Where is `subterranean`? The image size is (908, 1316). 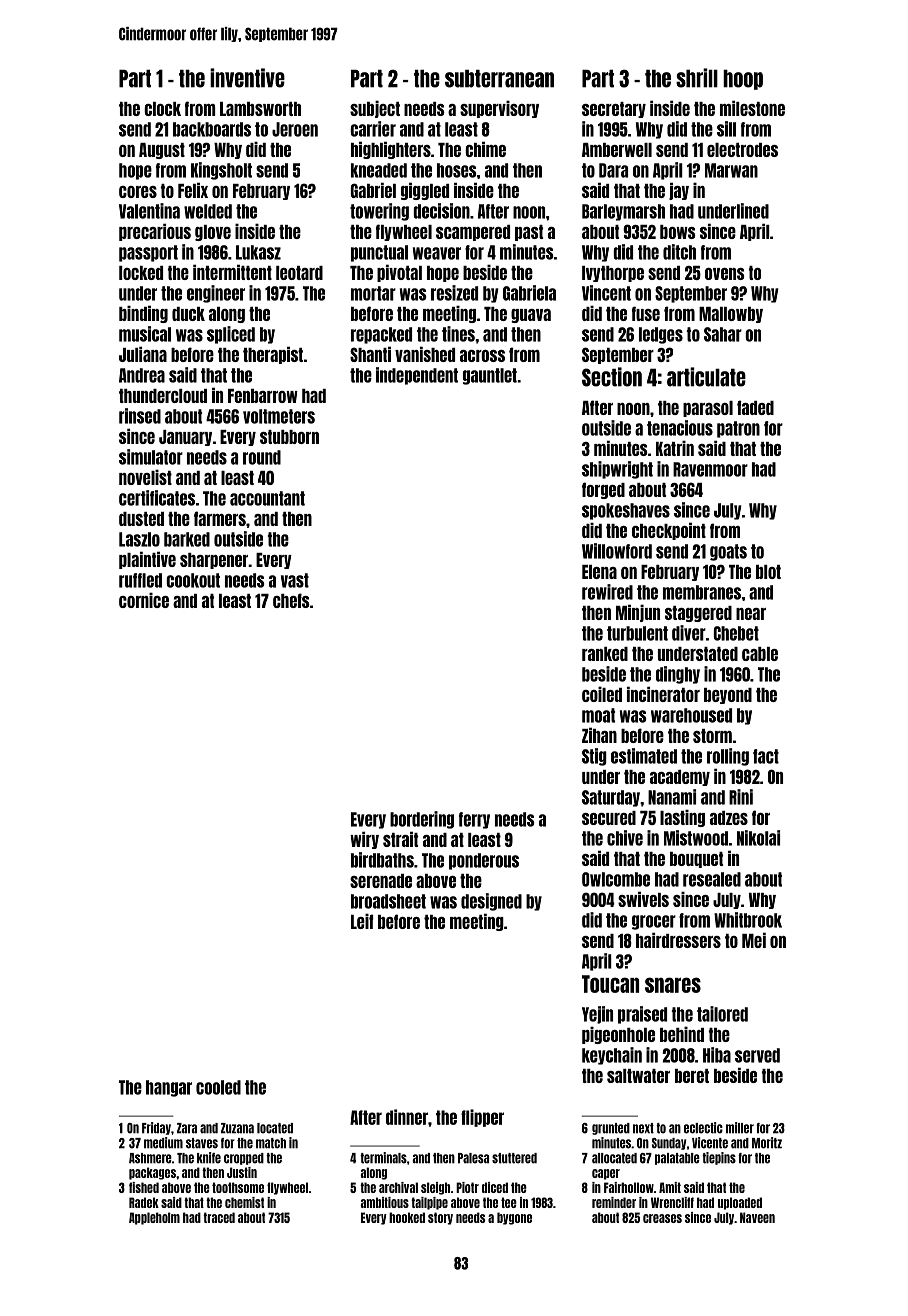 subterranean is located at coordinates (499, 79).
